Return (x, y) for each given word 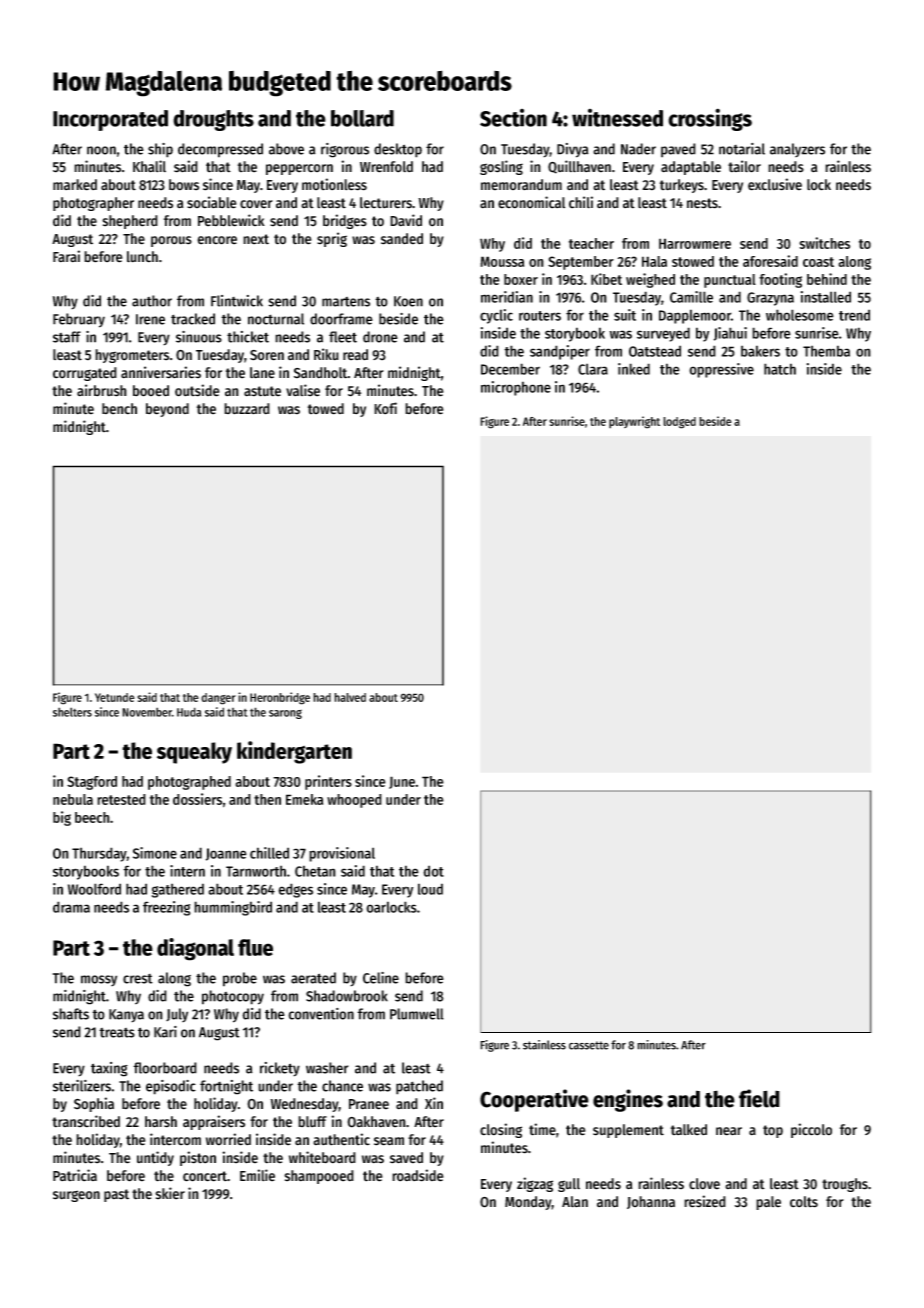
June (402, 782)
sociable (212, 202)
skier (170, 1193)
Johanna (651, 1202)
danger (218, 699)
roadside (418, 1175)
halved (350, 697)
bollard (362, 118)
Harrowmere (695, 243)
